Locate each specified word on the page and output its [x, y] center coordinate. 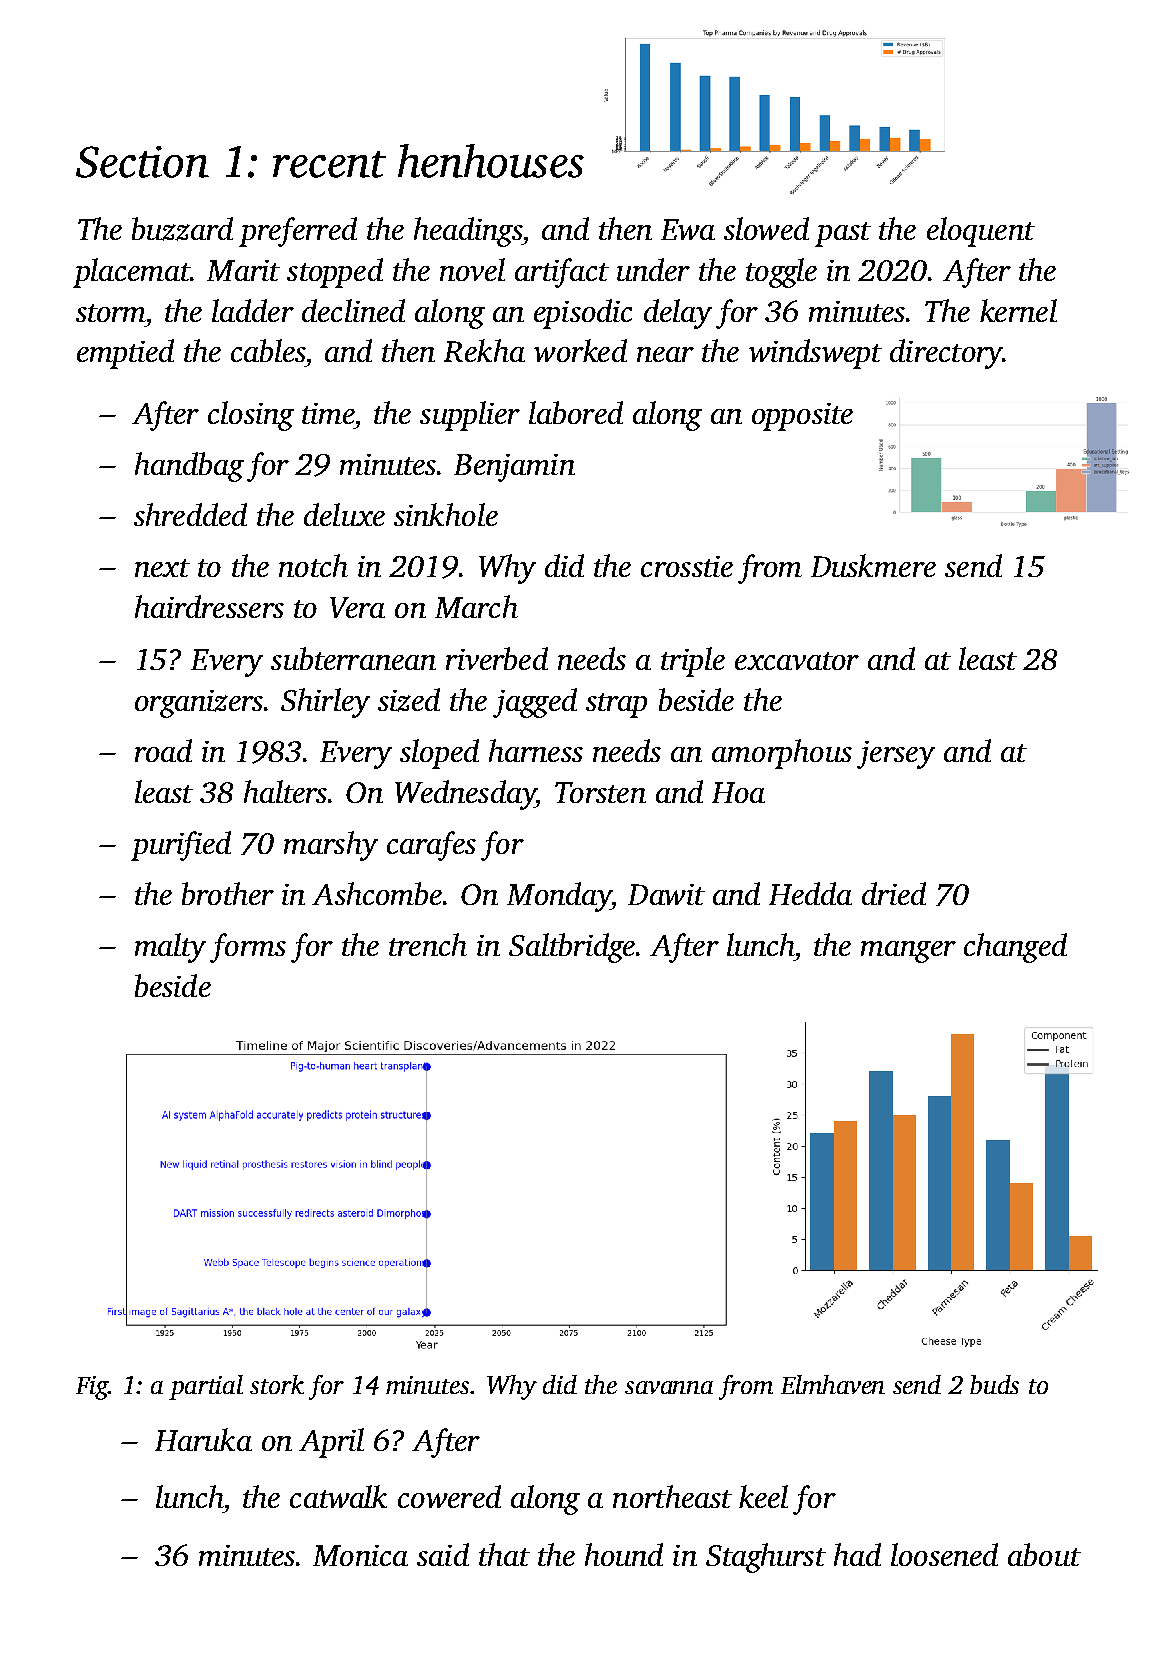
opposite [802, 417]
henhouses [491, 161]
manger [908, 952]
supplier [470, 416]
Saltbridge [572, 948]
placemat [132, 273]
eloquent [981, 232]
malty [170, 948]
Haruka [203, 1439]
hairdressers [209, 606]
